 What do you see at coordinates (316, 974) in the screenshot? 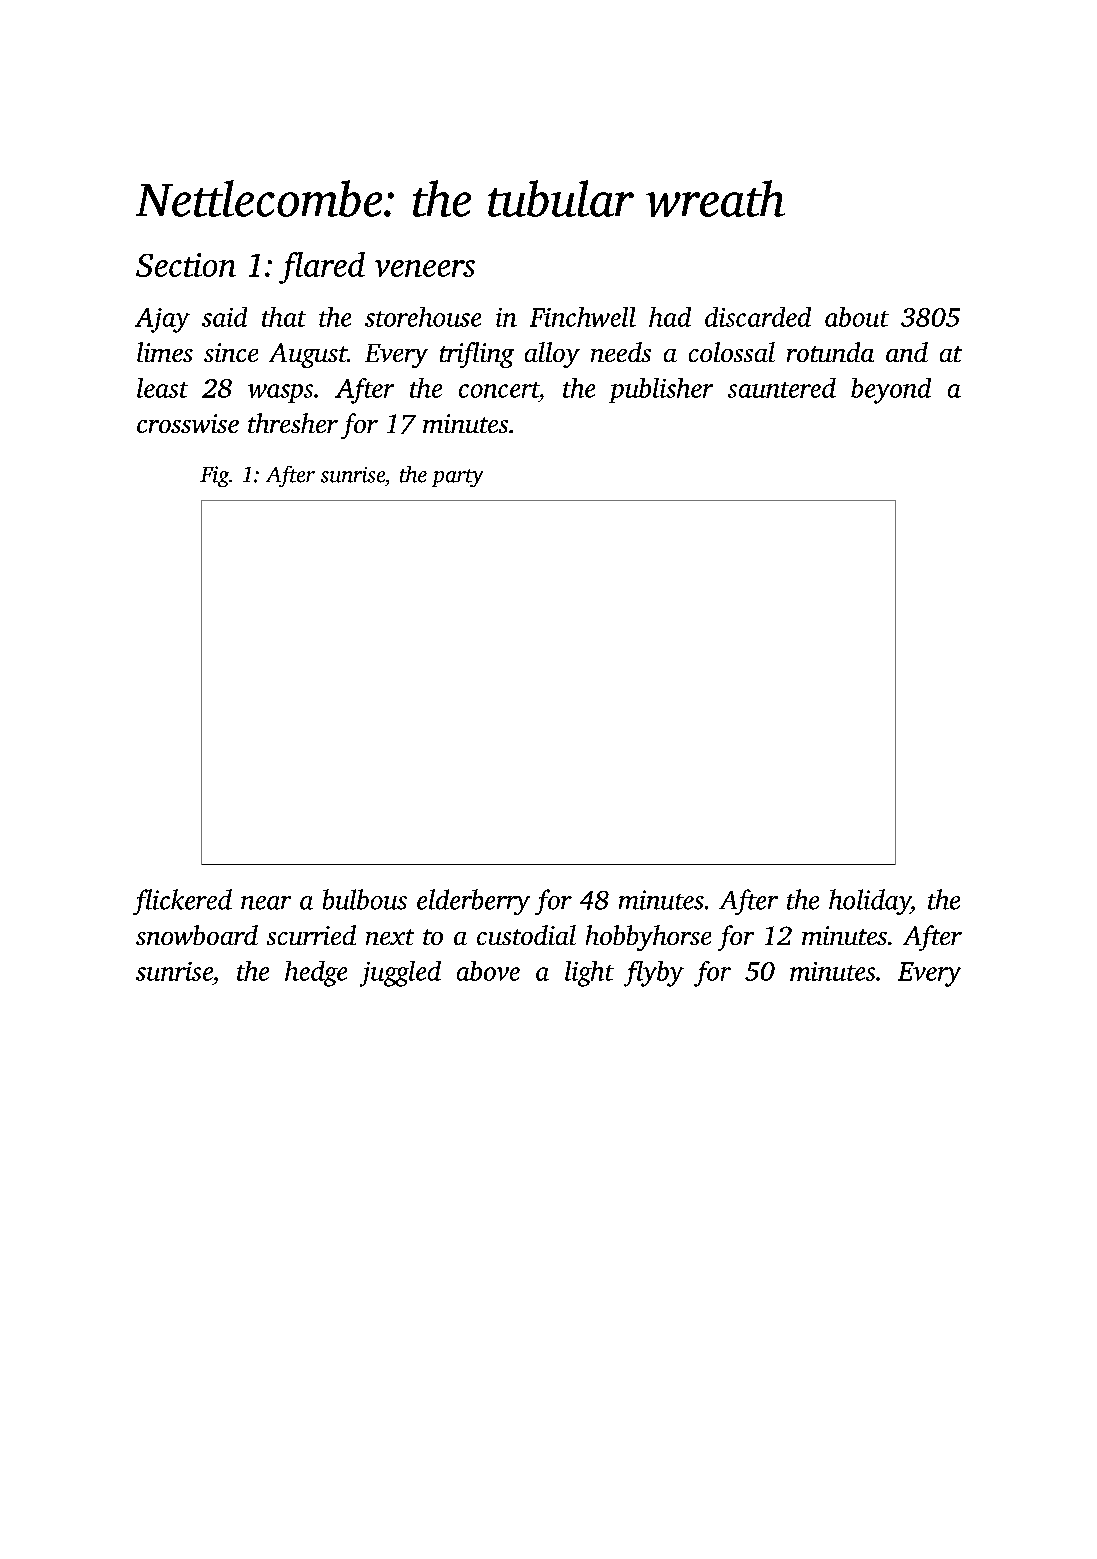
I see `hedge` at bounding box center [316, 974].
